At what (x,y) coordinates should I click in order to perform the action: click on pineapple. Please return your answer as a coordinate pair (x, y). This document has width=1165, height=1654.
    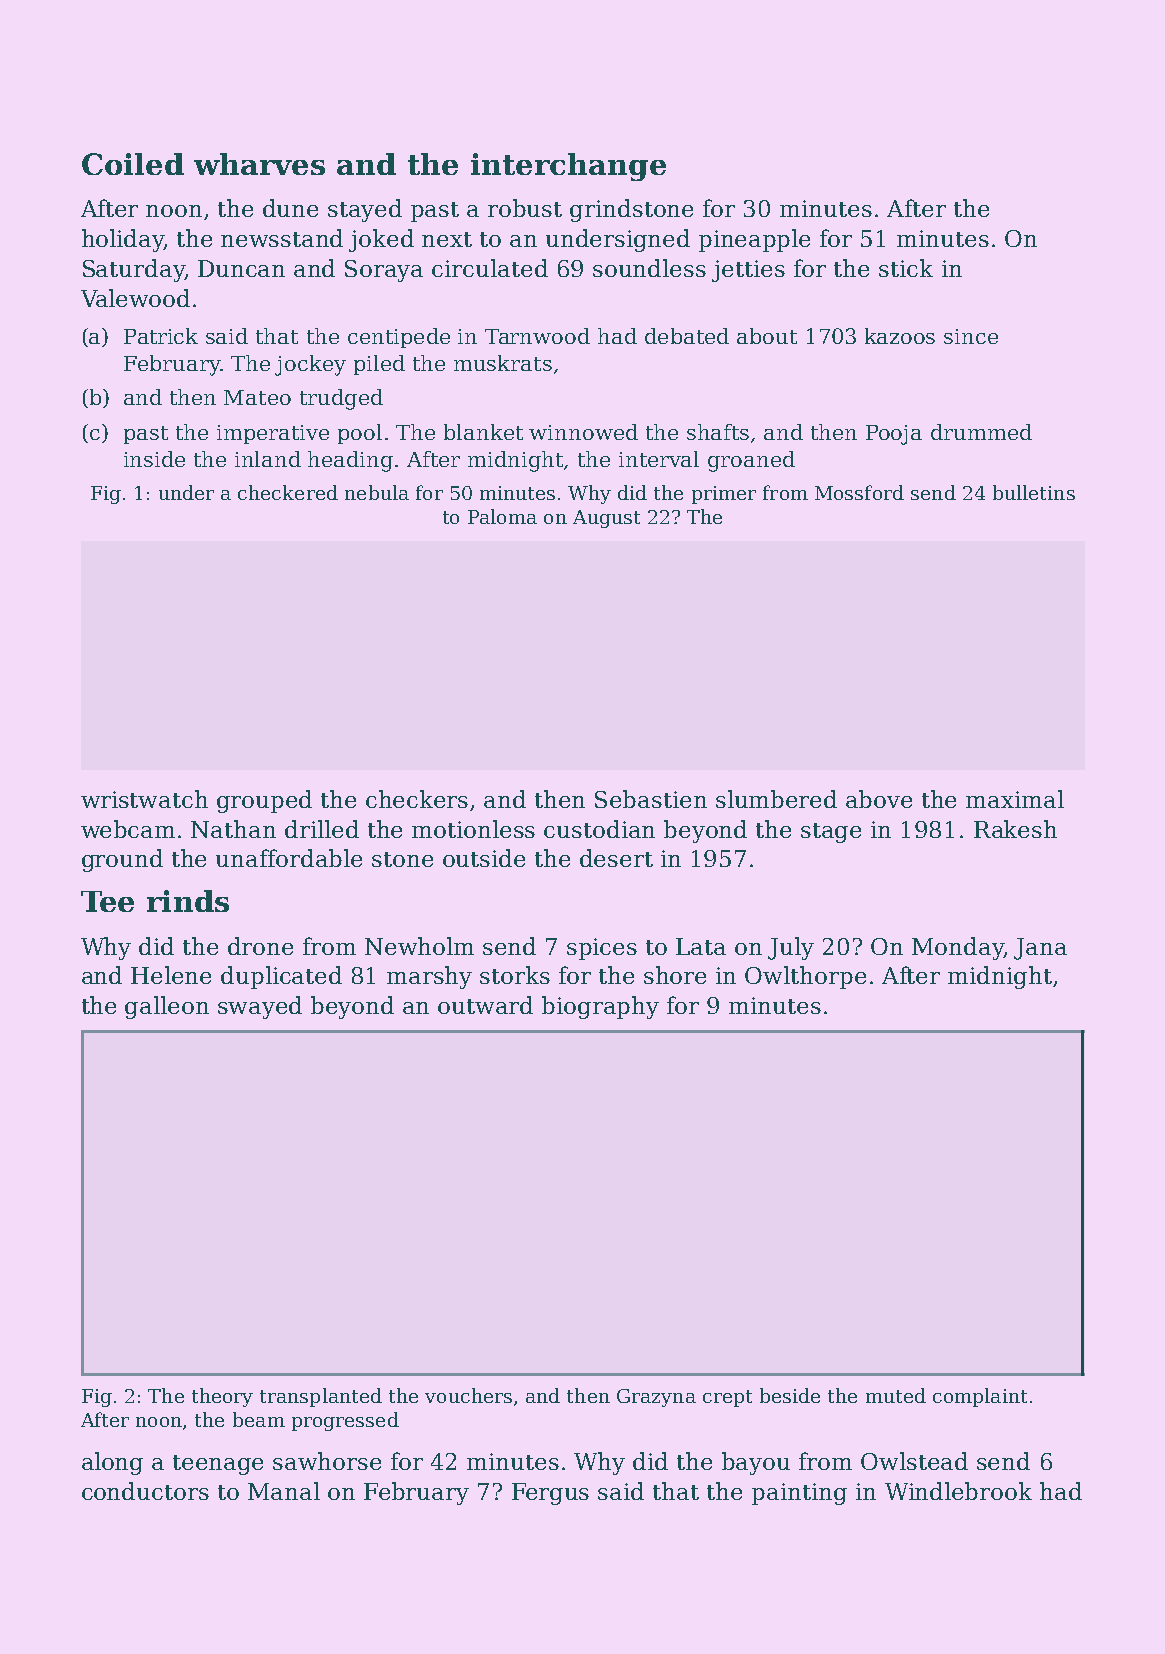
    Looking at the image, I should click on (754, 240).
